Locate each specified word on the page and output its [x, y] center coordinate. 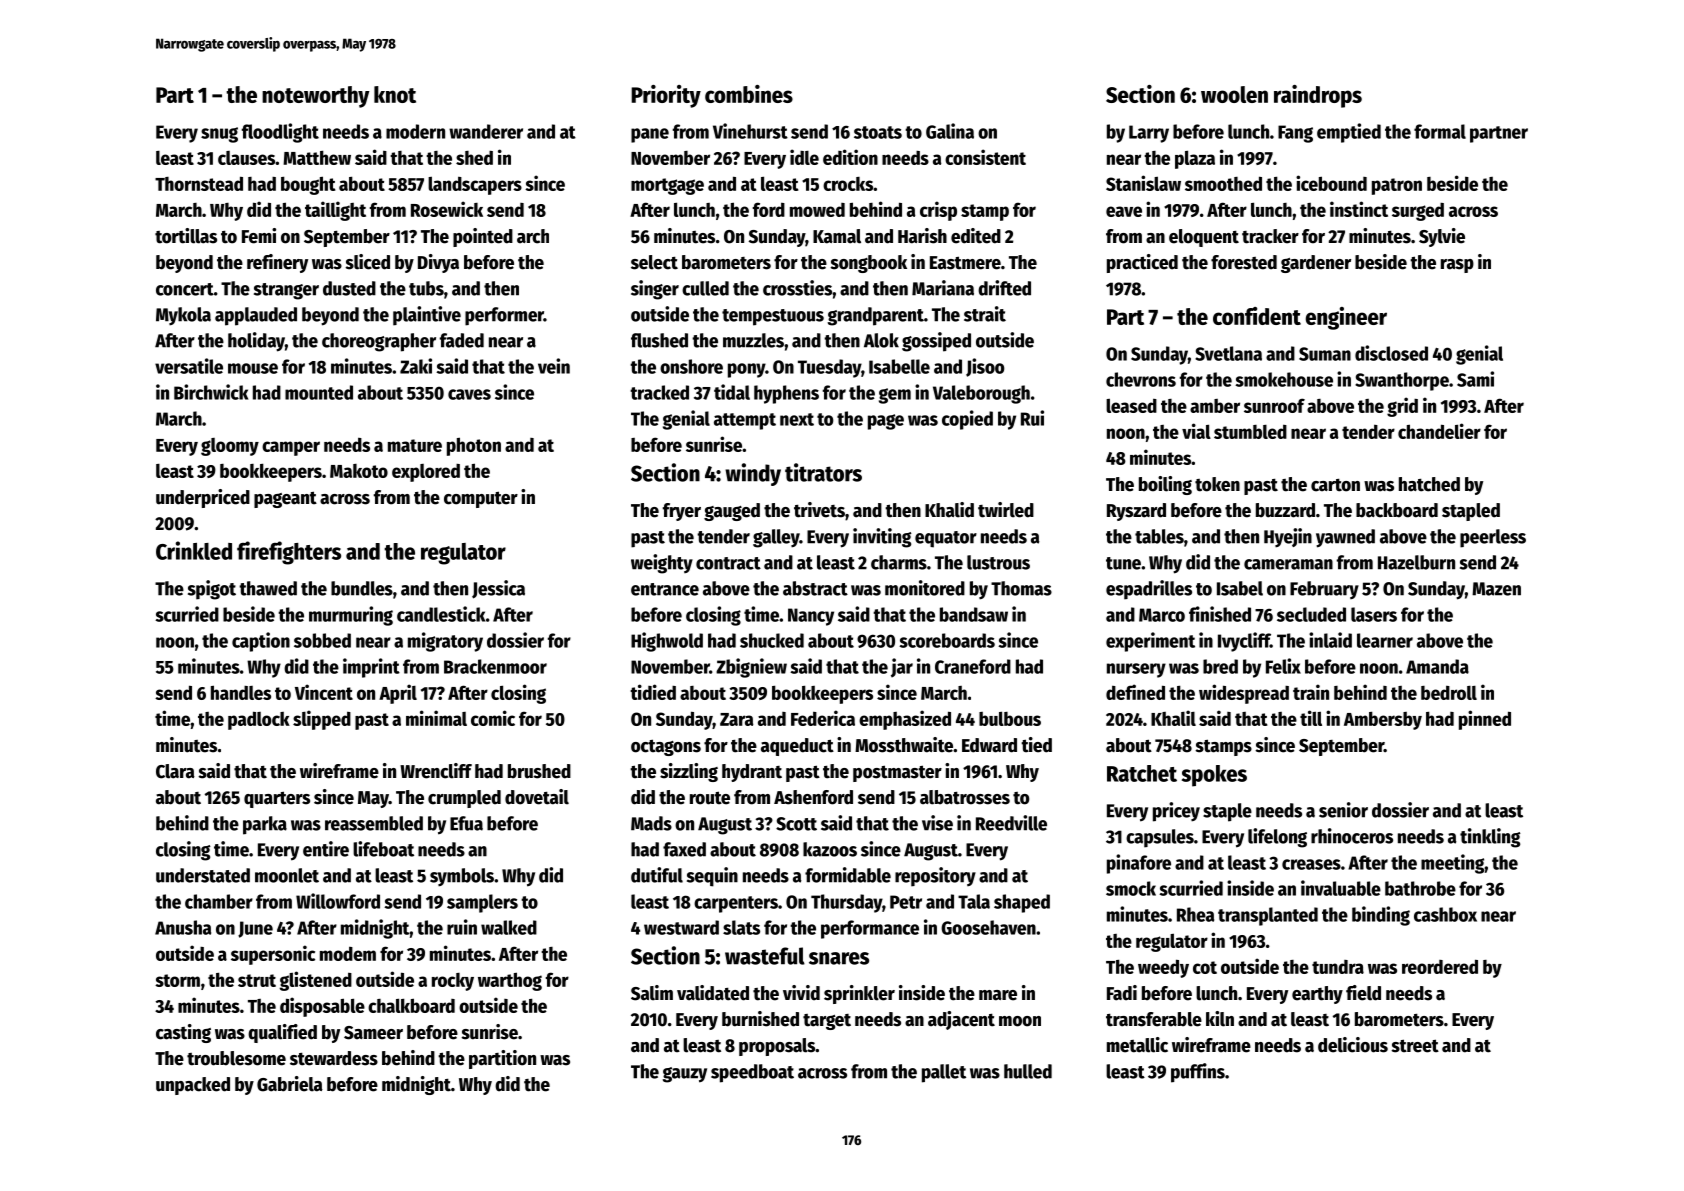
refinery [277, 263]
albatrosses [965, 797]
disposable [322, 1007]
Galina [950, 131]
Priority [666, 96]
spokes [1214, 776]
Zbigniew [751, 668]
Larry [1149, 134]
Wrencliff [436, 771]
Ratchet [1142, 773]
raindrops [1318, 96]
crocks [848, 184]
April [398, 694]
